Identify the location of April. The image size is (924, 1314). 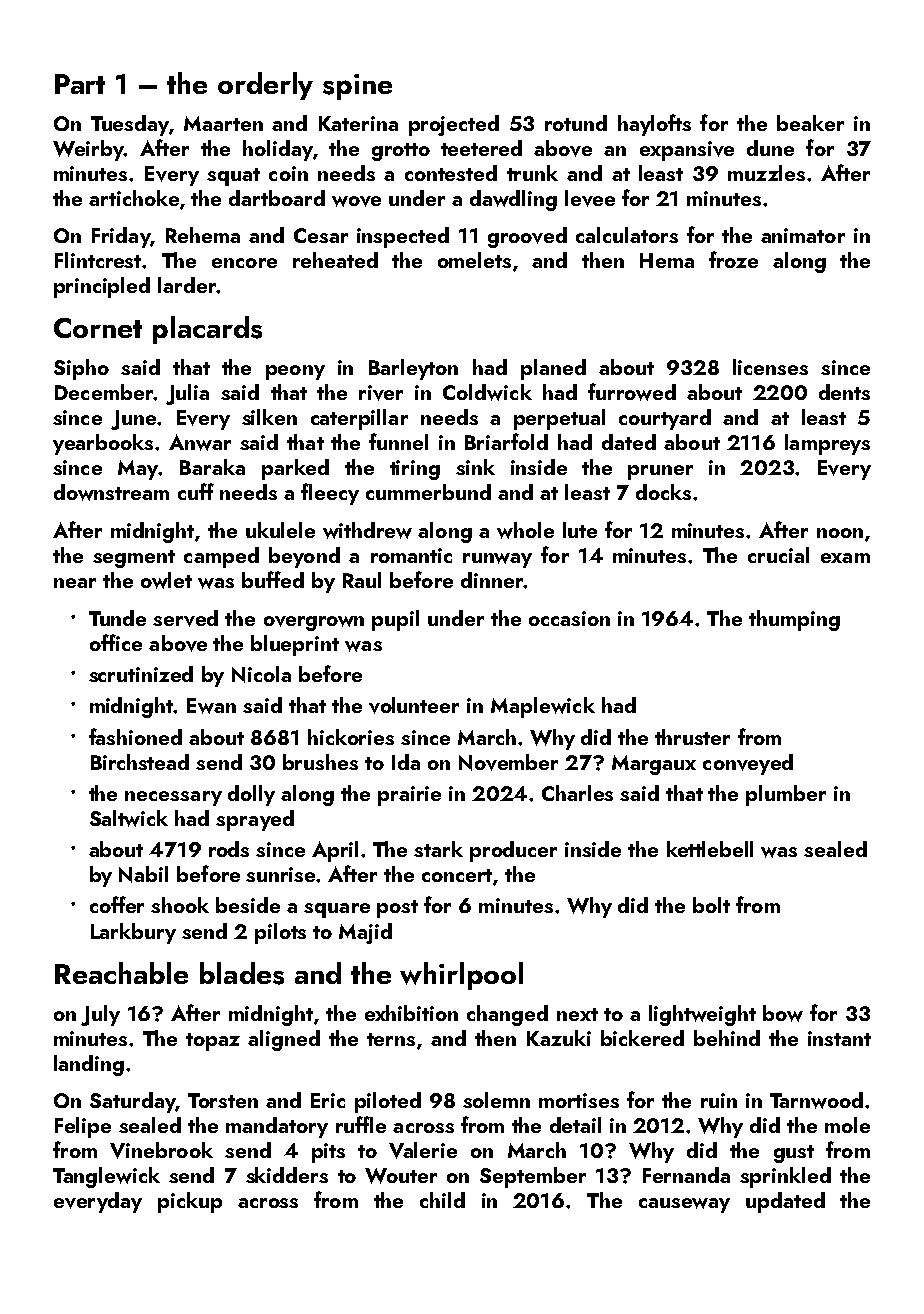
(335, 851).
